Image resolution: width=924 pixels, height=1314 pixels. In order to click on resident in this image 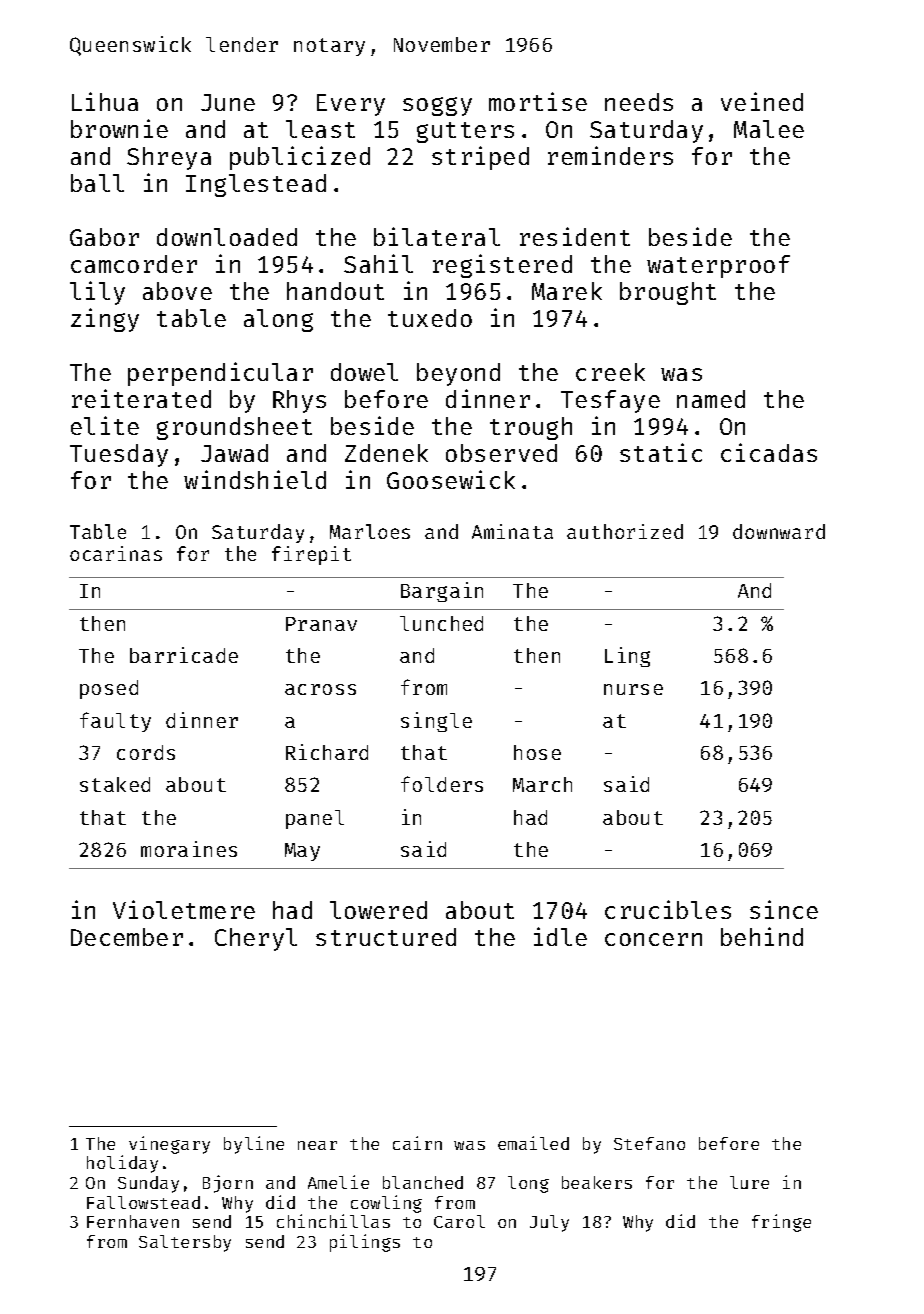, I will do `click(575, 236)`.
